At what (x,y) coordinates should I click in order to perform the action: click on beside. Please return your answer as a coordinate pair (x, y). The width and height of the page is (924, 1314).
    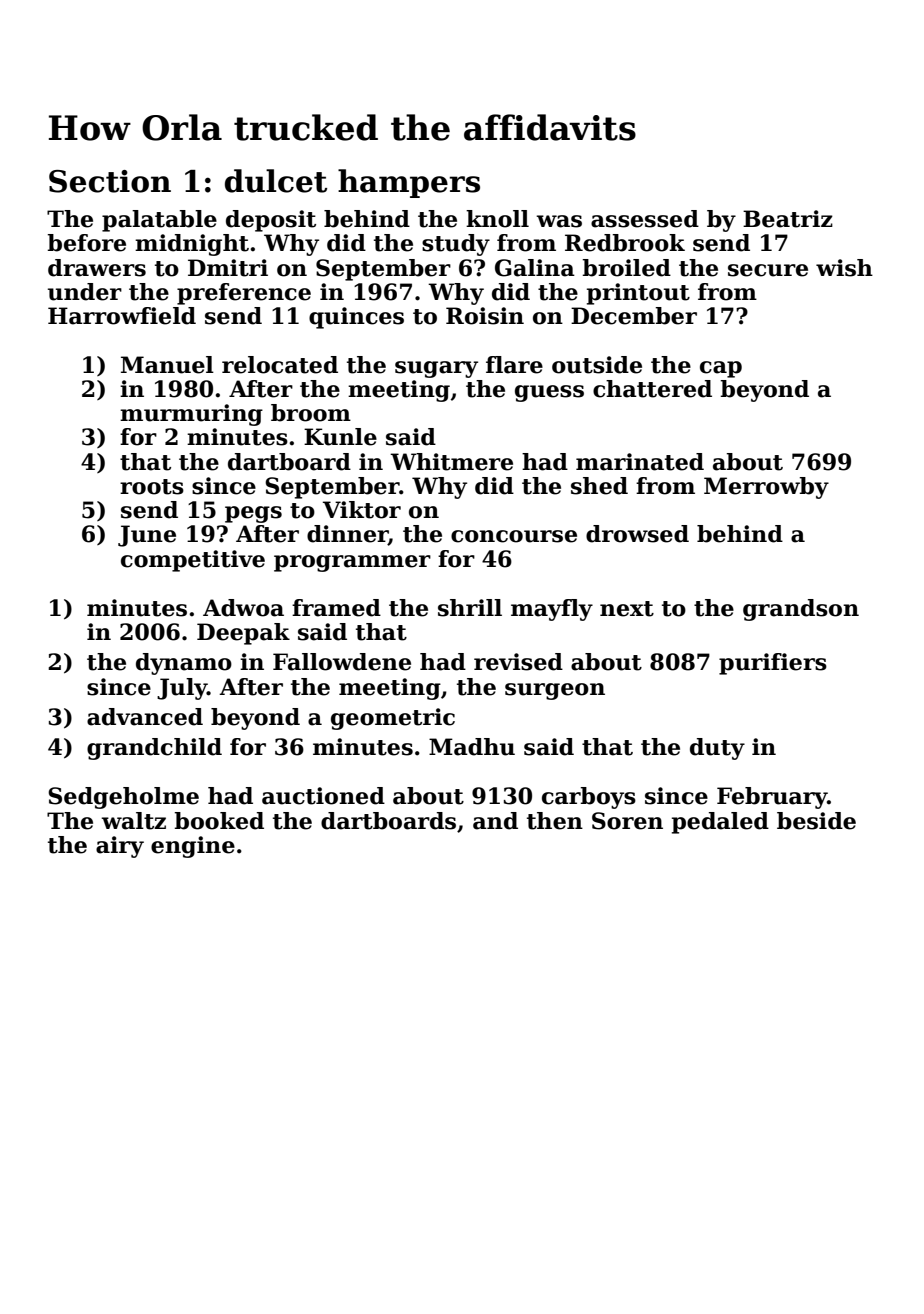
    Looking at the image, I should click on (816, 821).
